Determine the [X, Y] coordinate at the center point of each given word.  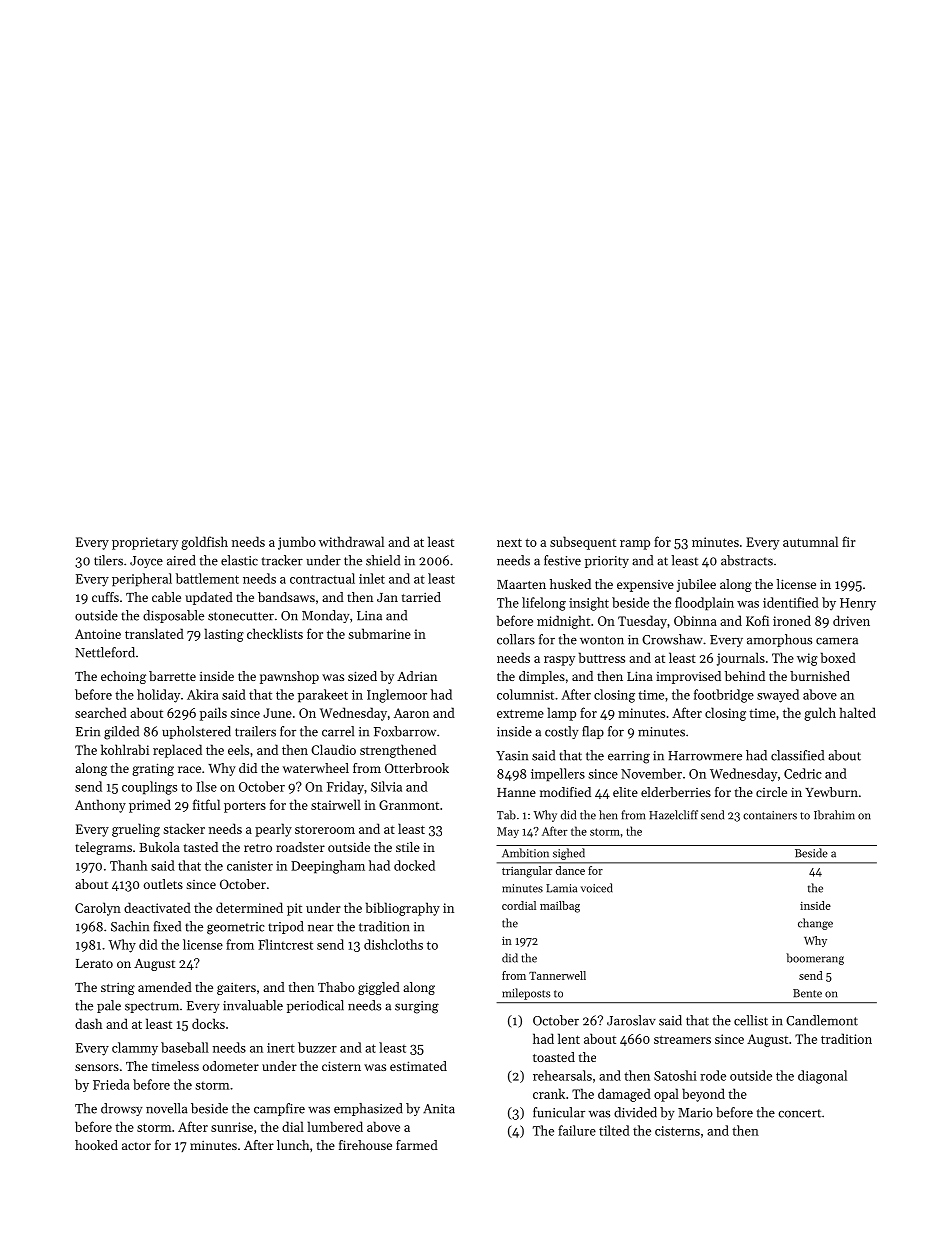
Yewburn [831, 792]
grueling [136, 830]
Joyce [146, 562]
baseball [185, 1047]
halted [858, 712]
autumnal [810, 541]
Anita [439, 1109]
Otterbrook [417, 768]
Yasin [512, 756]
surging [417, 1007]
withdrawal [351, 541]
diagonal [822, 1077]
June [277, 713]
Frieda [111, 1084]
